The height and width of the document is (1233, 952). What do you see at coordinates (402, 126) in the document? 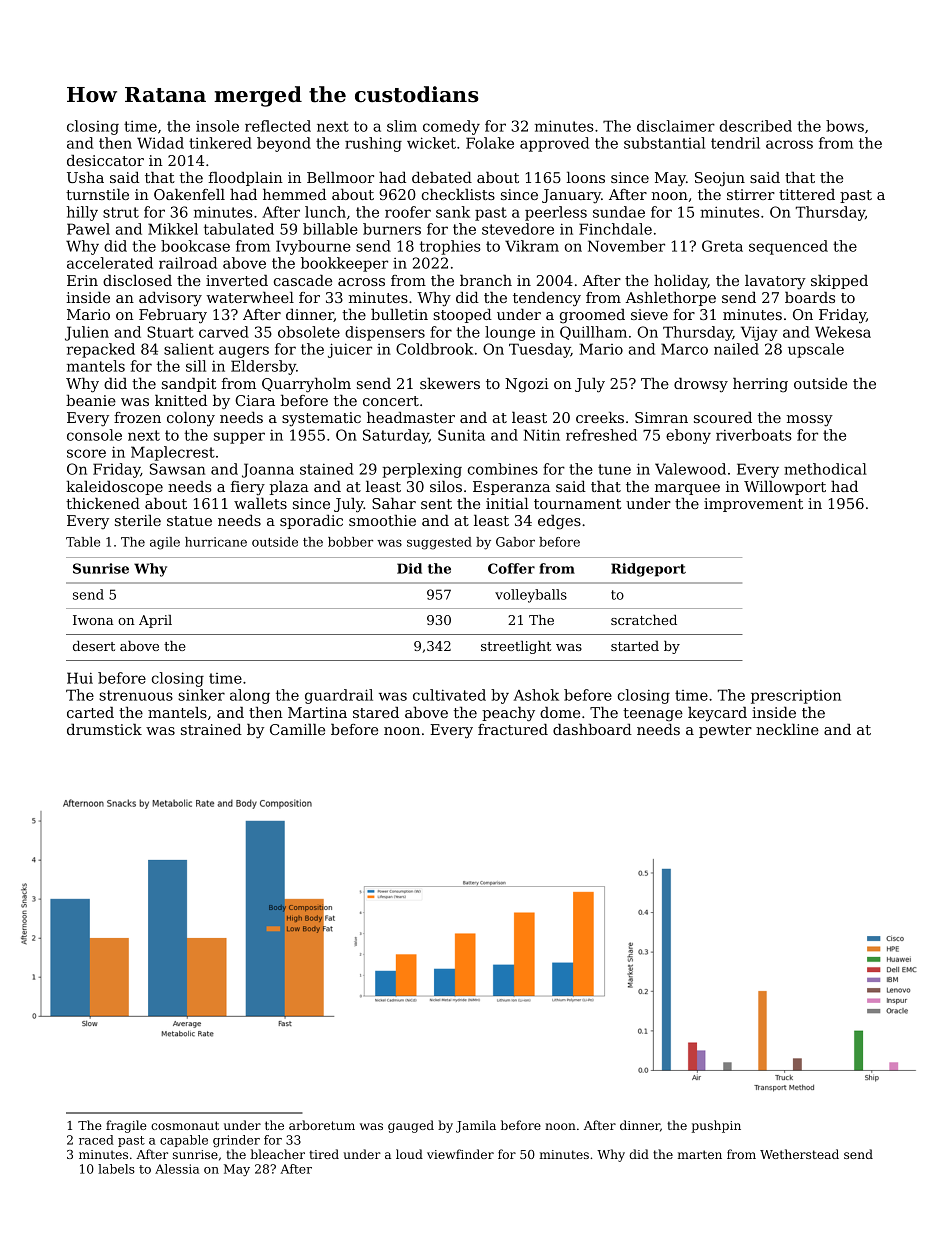
I see `slim` at bounding box center [402, 126].
